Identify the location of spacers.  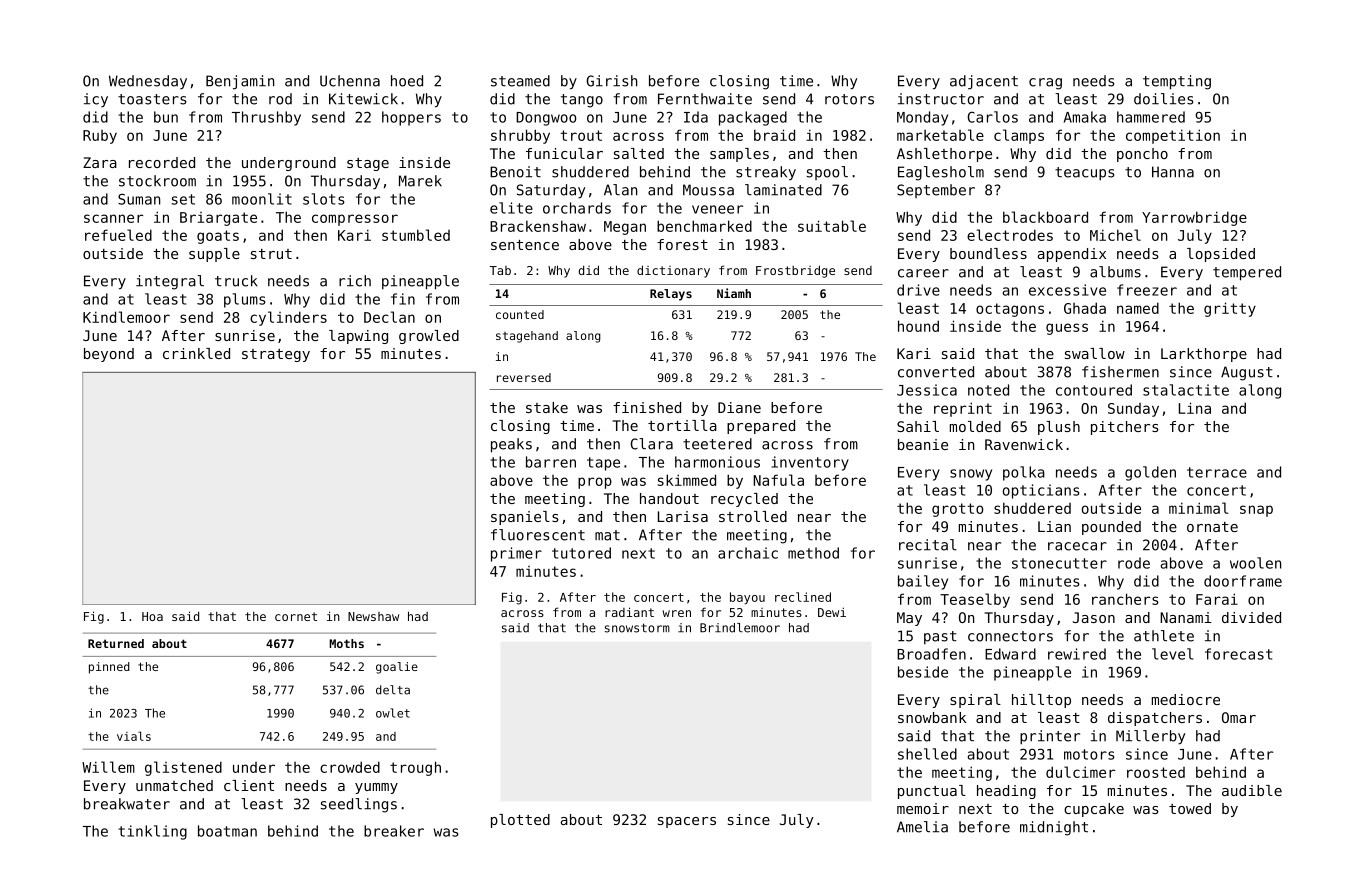
(687, 822).
